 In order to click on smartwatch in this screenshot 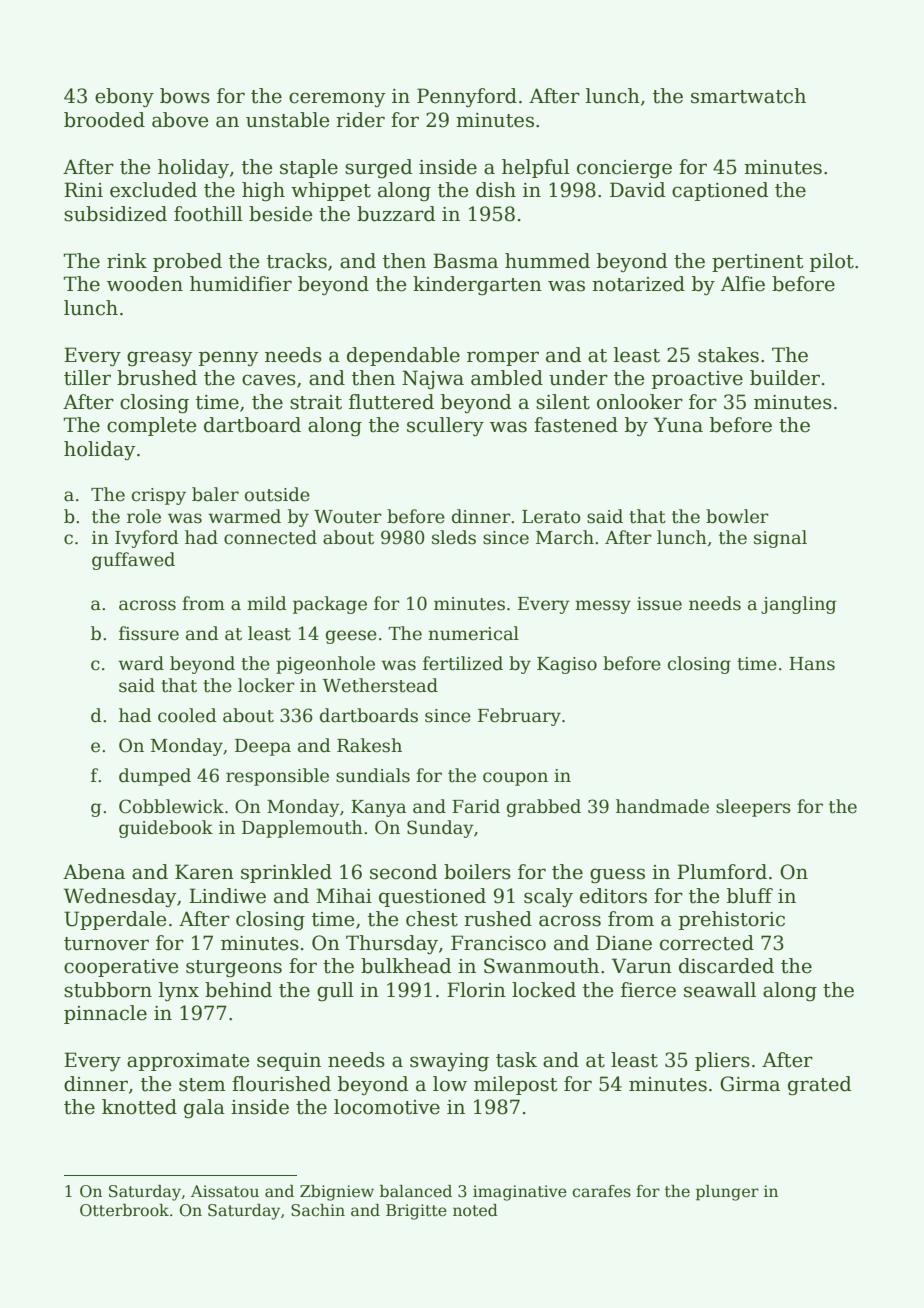, I will do `click(748, 96)`.
